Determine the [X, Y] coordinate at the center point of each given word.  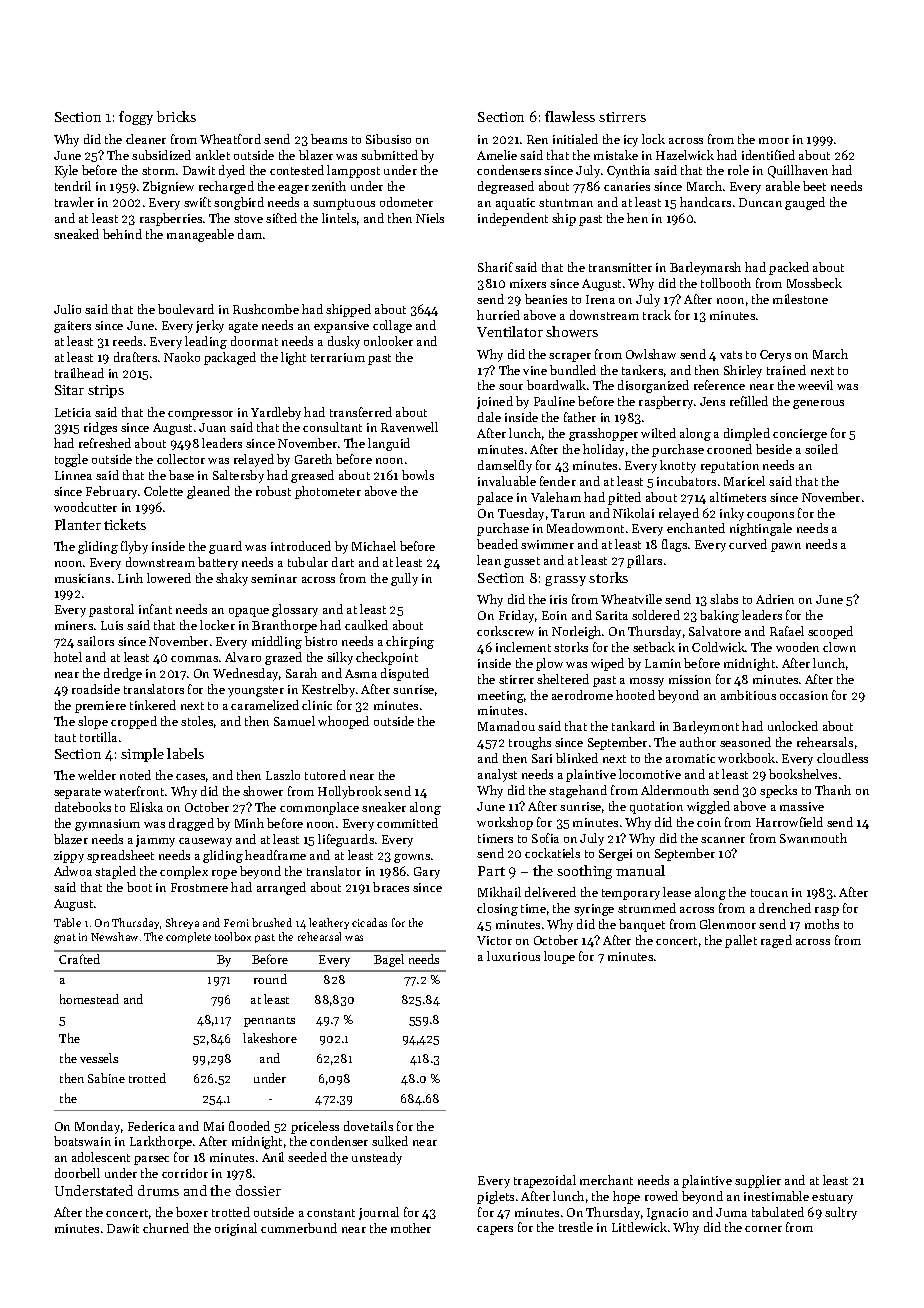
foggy [136, 118]
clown [839, 647]
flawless [570, 116]
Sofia [545, 838]
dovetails [368, 1126]
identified [768, 155]
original [236, 1229]
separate [77, 793]
